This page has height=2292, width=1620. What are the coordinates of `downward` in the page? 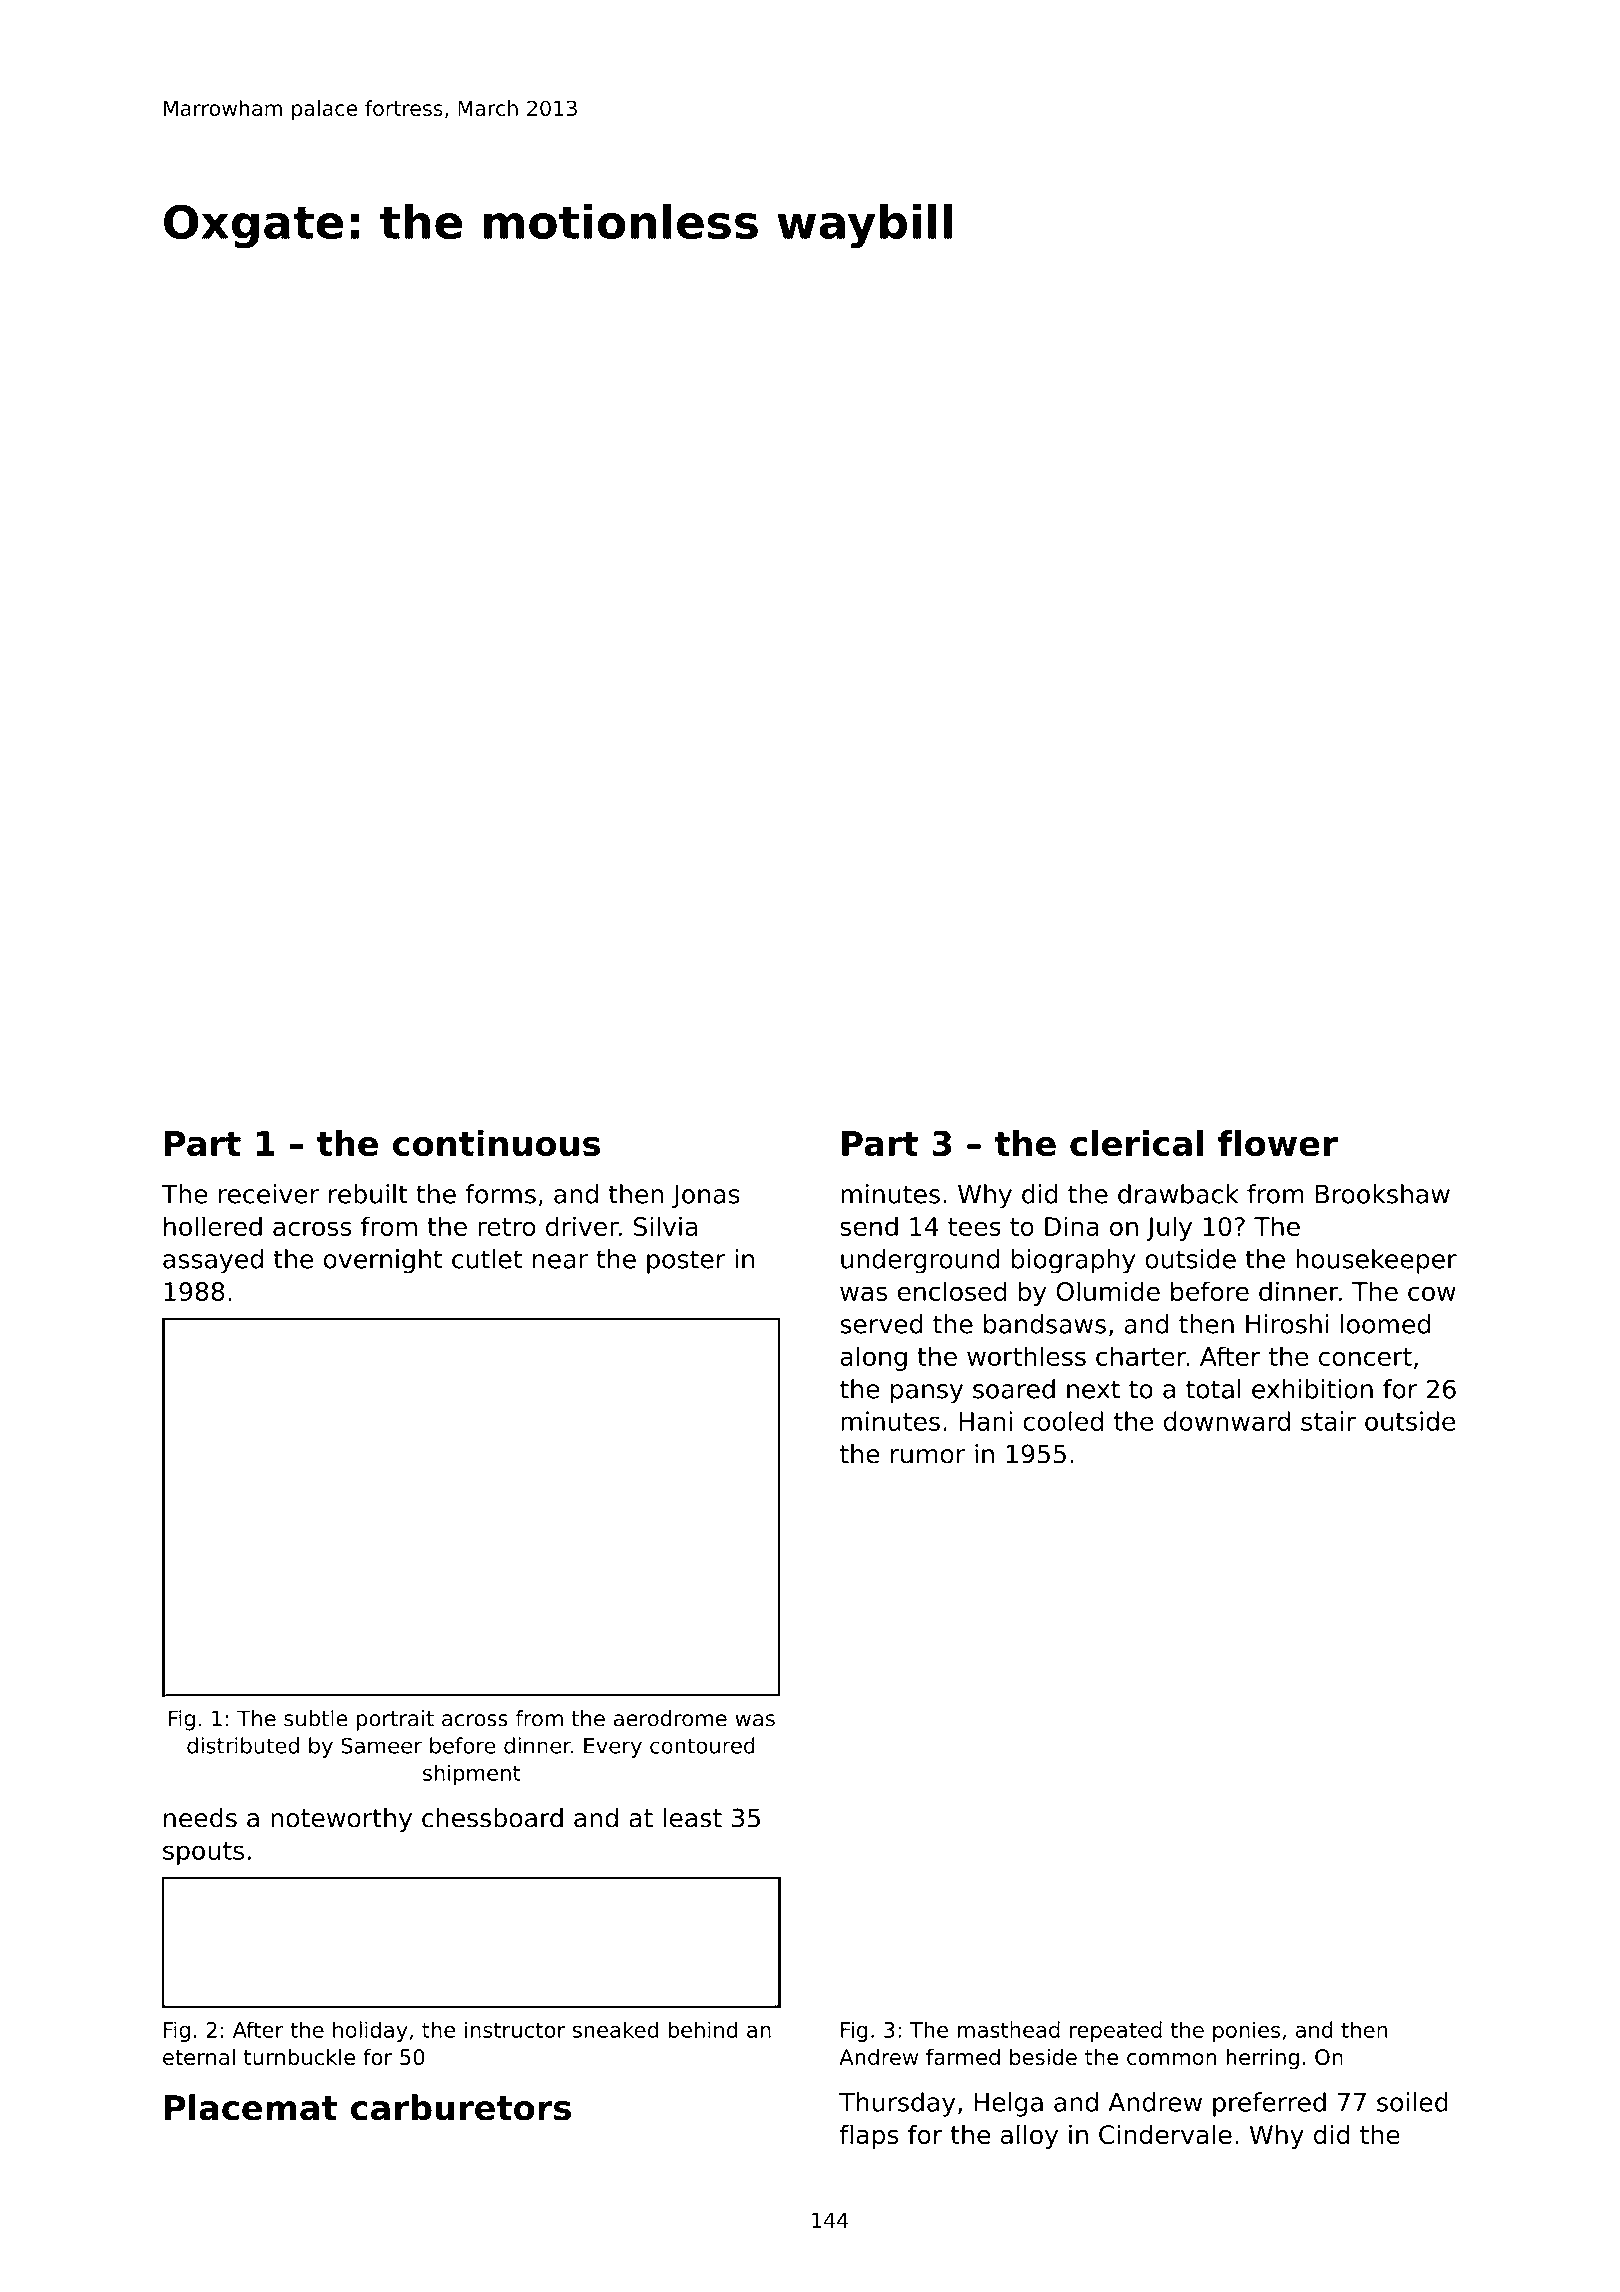 It's located at (1227, 1421).
